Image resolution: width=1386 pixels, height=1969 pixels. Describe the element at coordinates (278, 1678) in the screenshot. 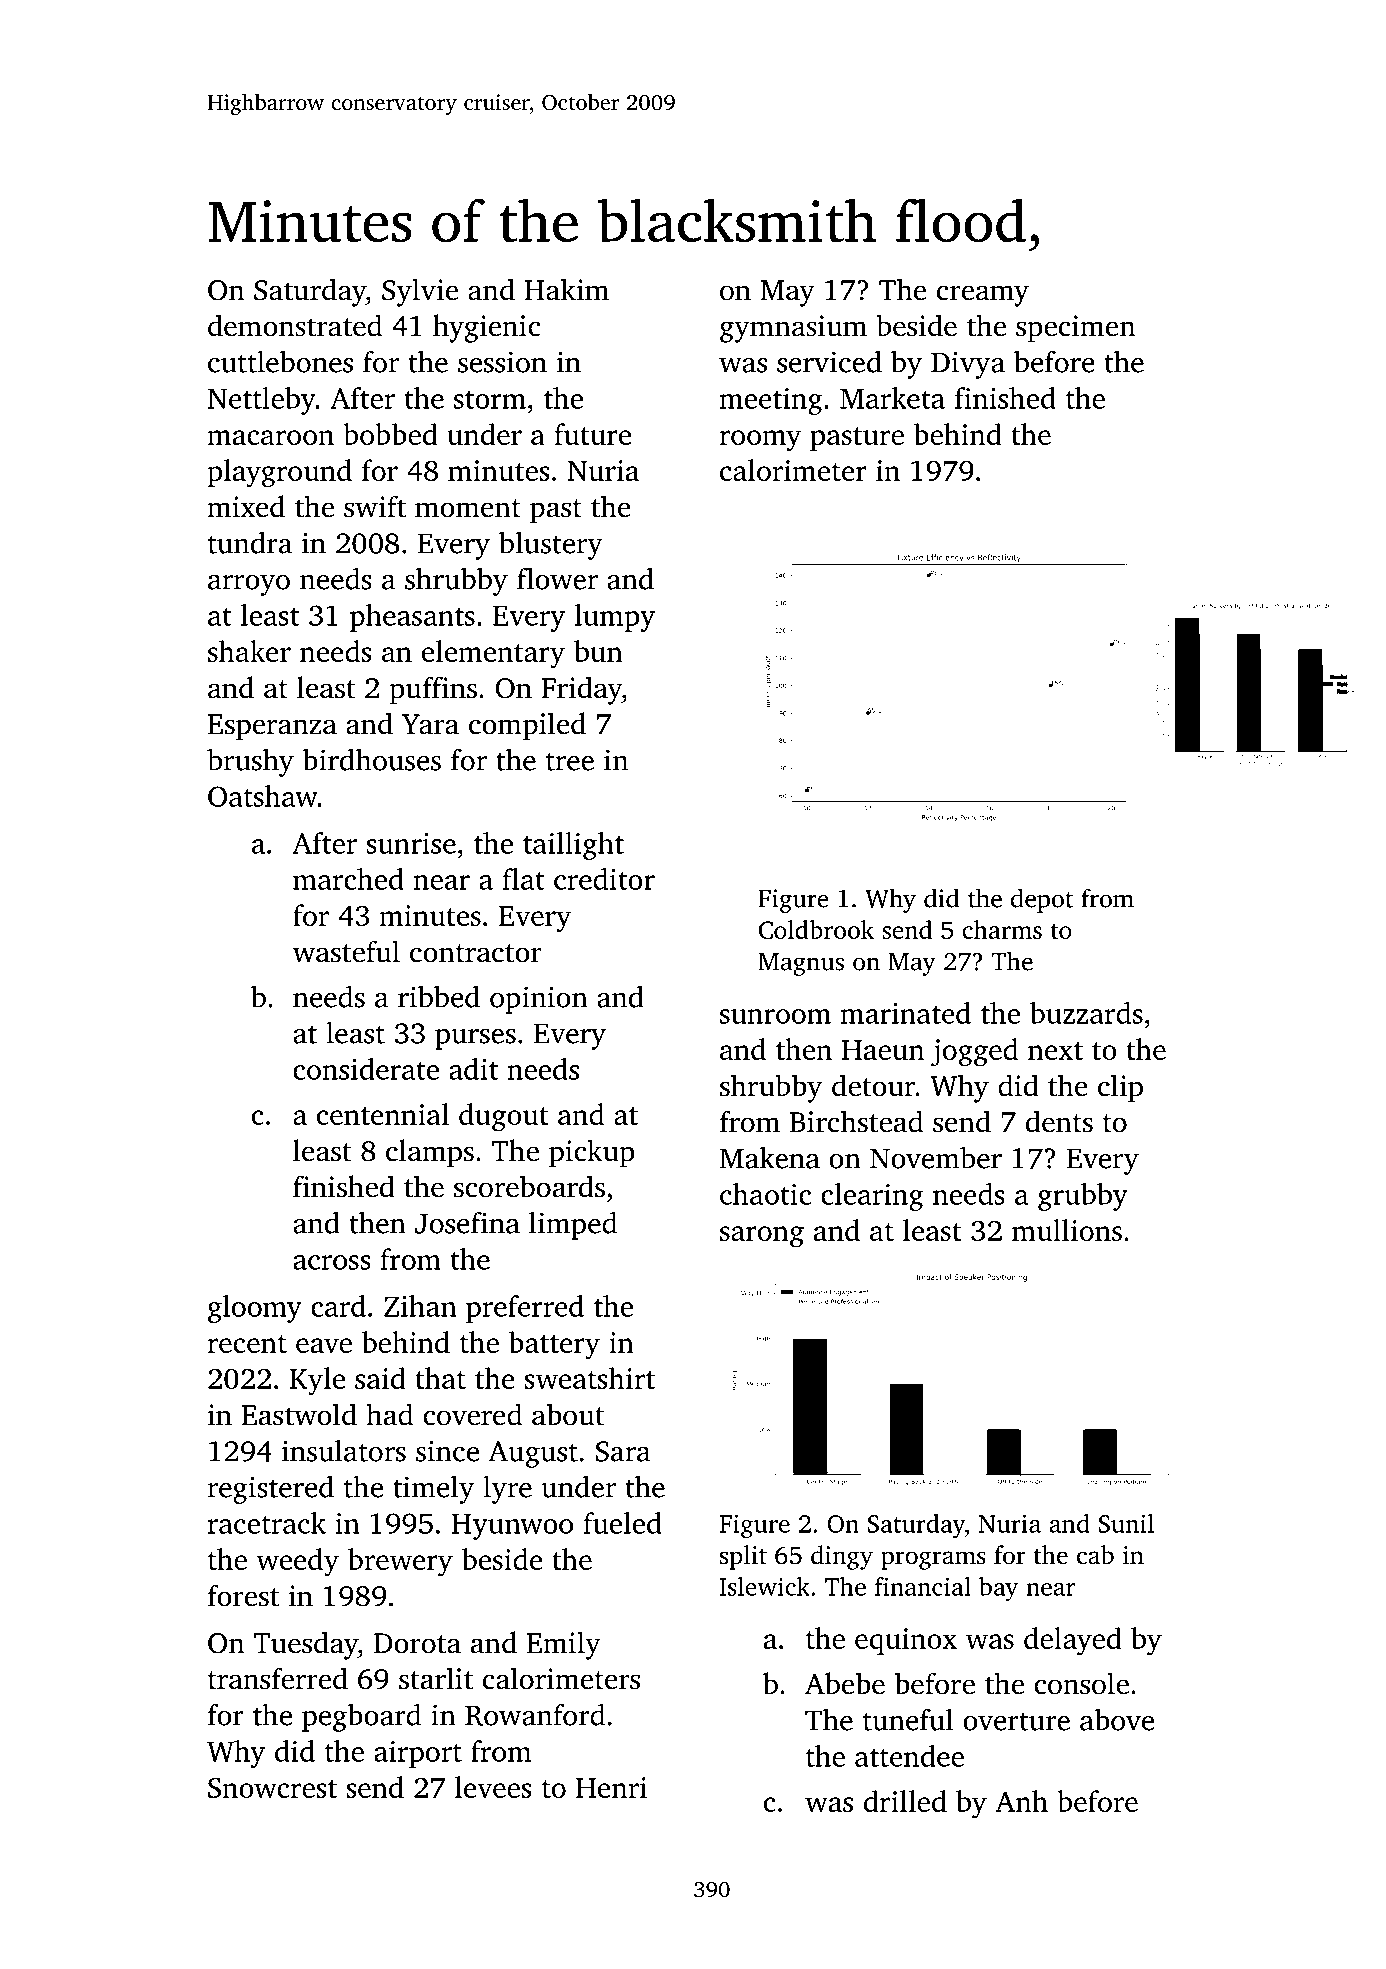

I see `transferred` at that location.
